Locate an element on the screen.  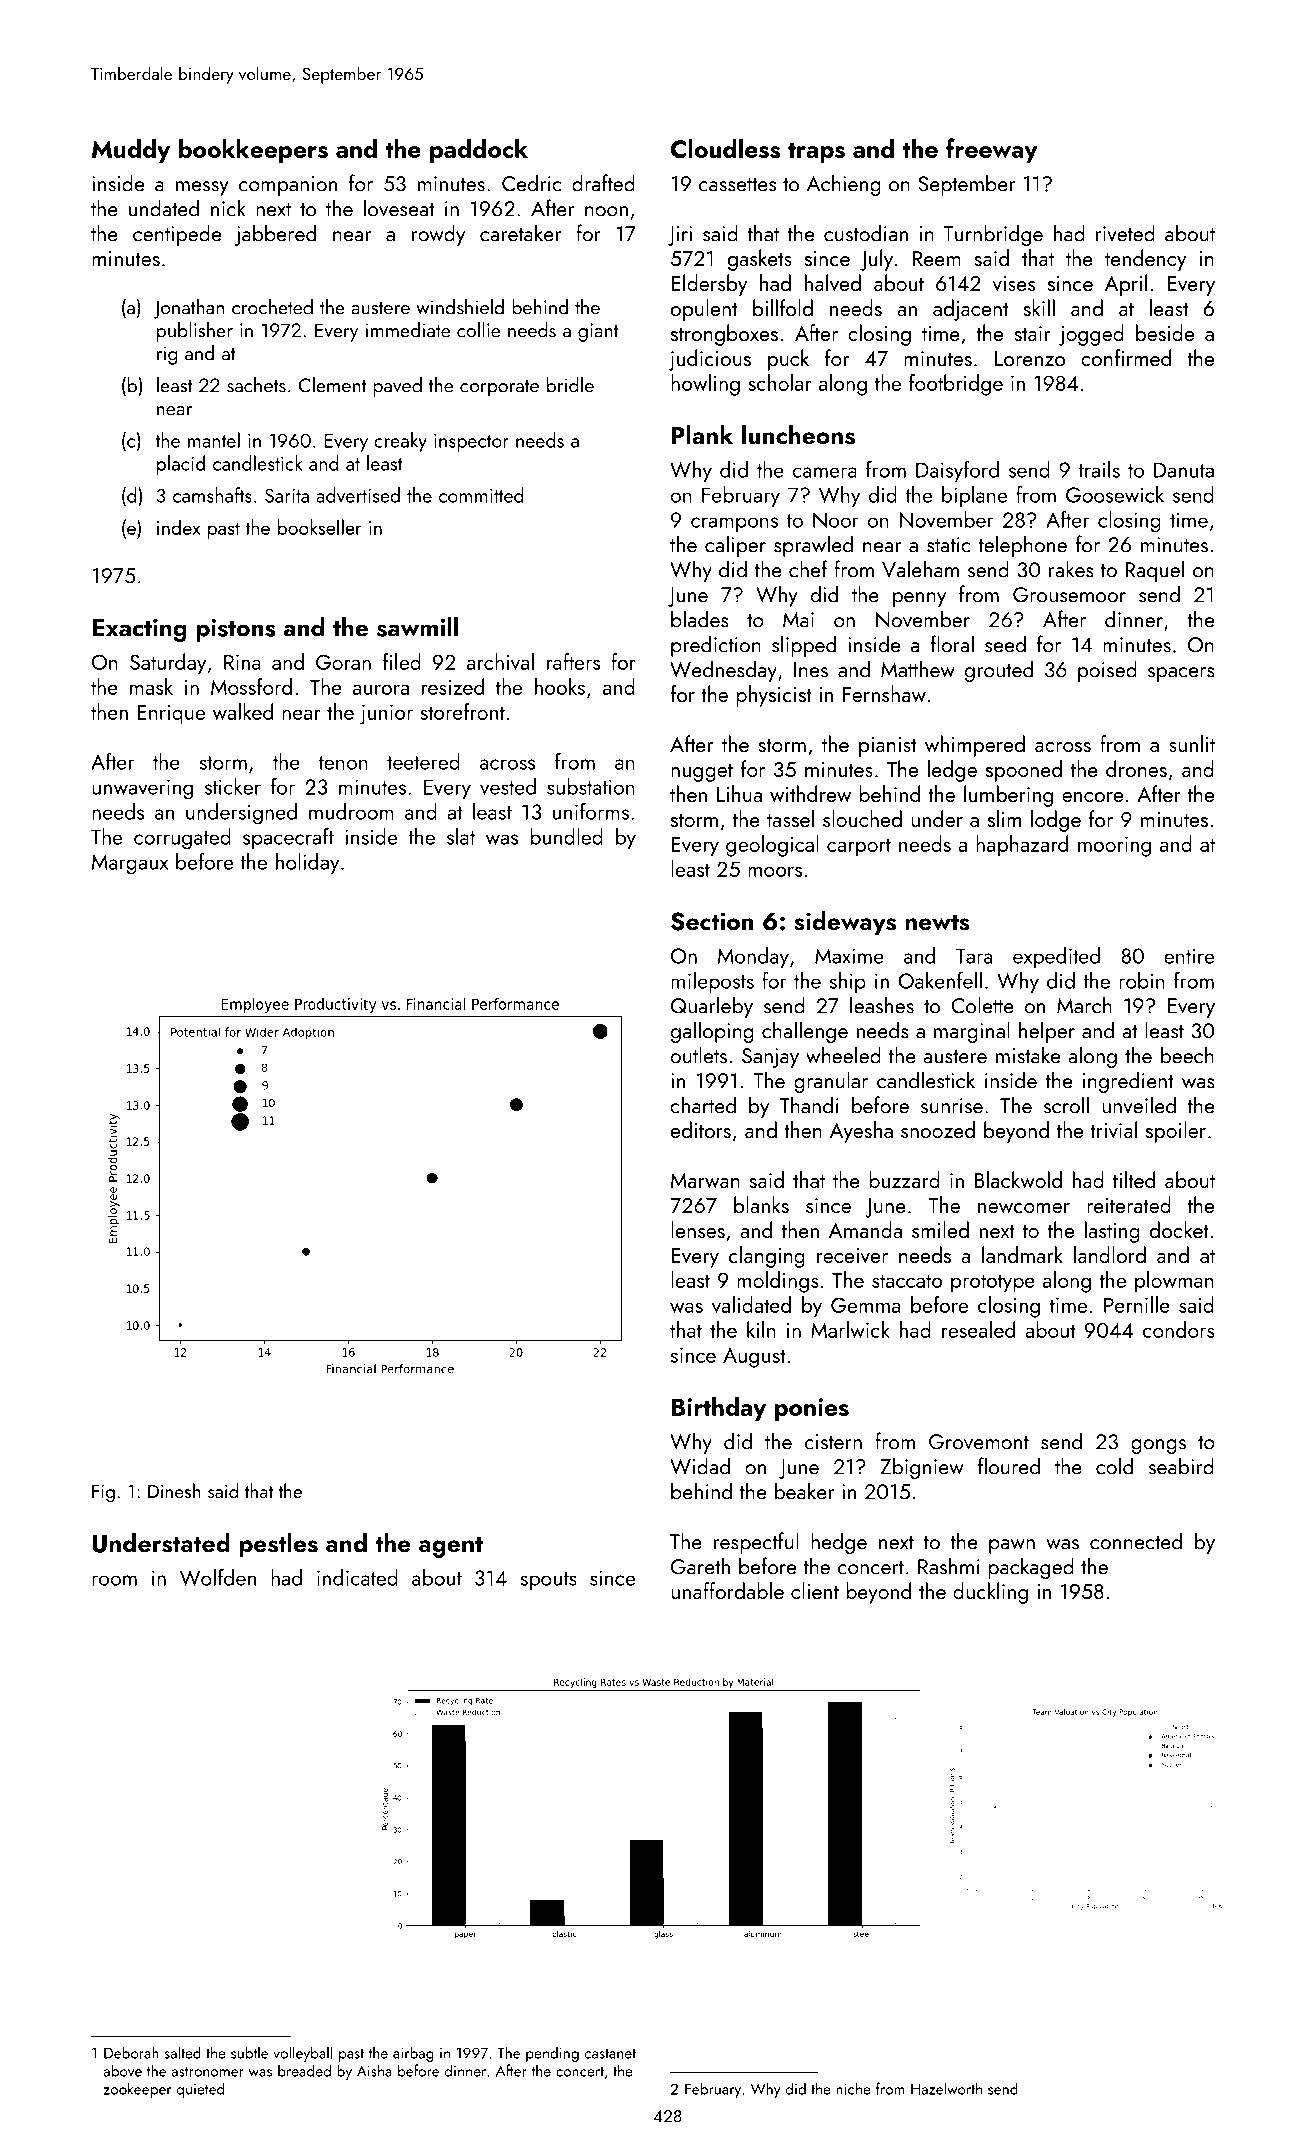
traps is located at coordinates (816, 152).
